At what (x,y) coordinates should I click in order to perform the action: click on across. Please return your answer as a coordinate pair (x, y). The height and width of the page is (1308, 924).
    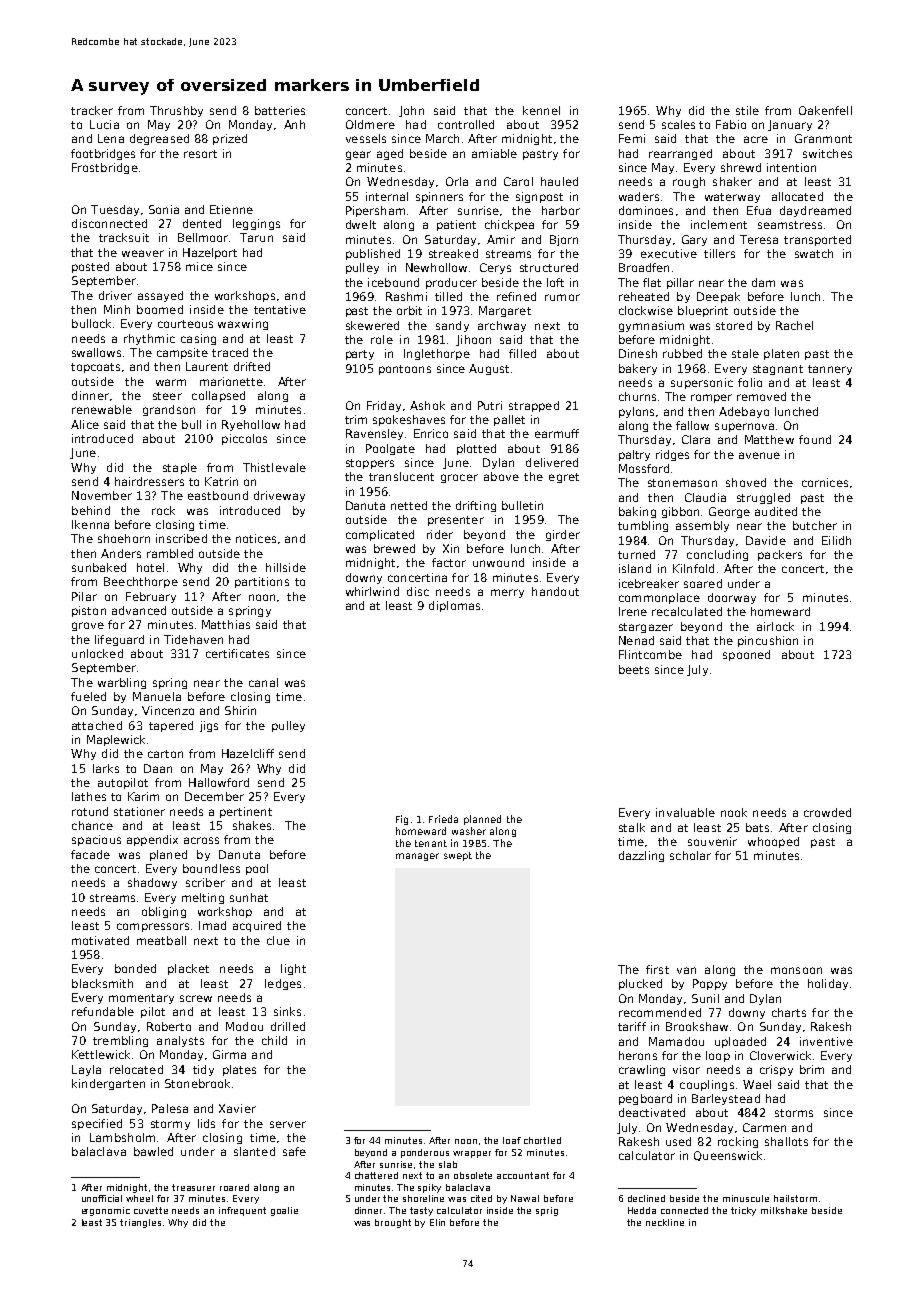
    Looking at the image, I should click on (201, 840).
